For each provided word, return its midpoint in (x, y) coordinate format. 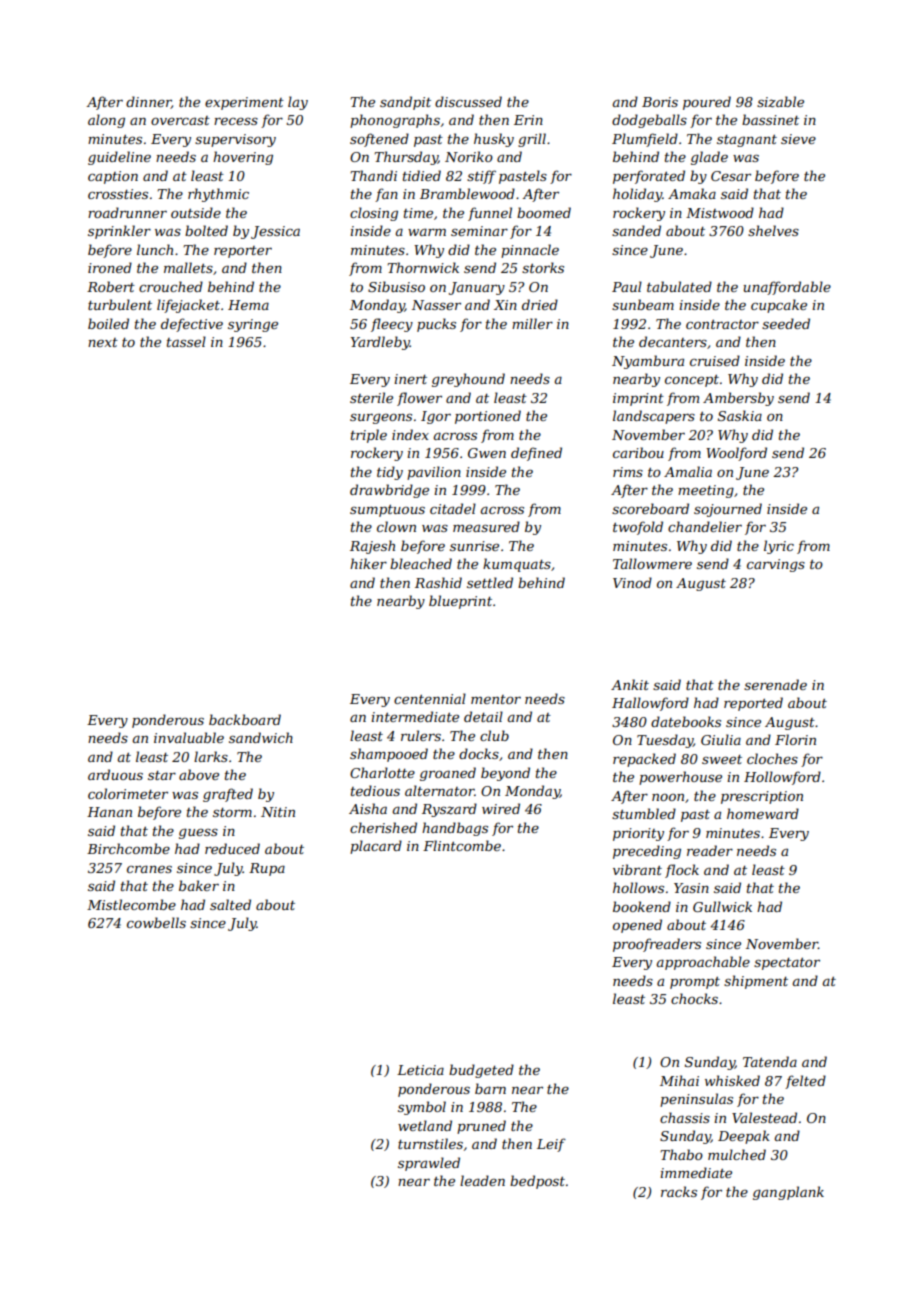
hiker (368, 563)
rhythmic (218, 195)
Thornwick (423, 267)
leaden (482, 1180)
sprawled (429, 1164)
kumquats (517, 565)
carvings (776, 565)
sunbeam (643, 304)
